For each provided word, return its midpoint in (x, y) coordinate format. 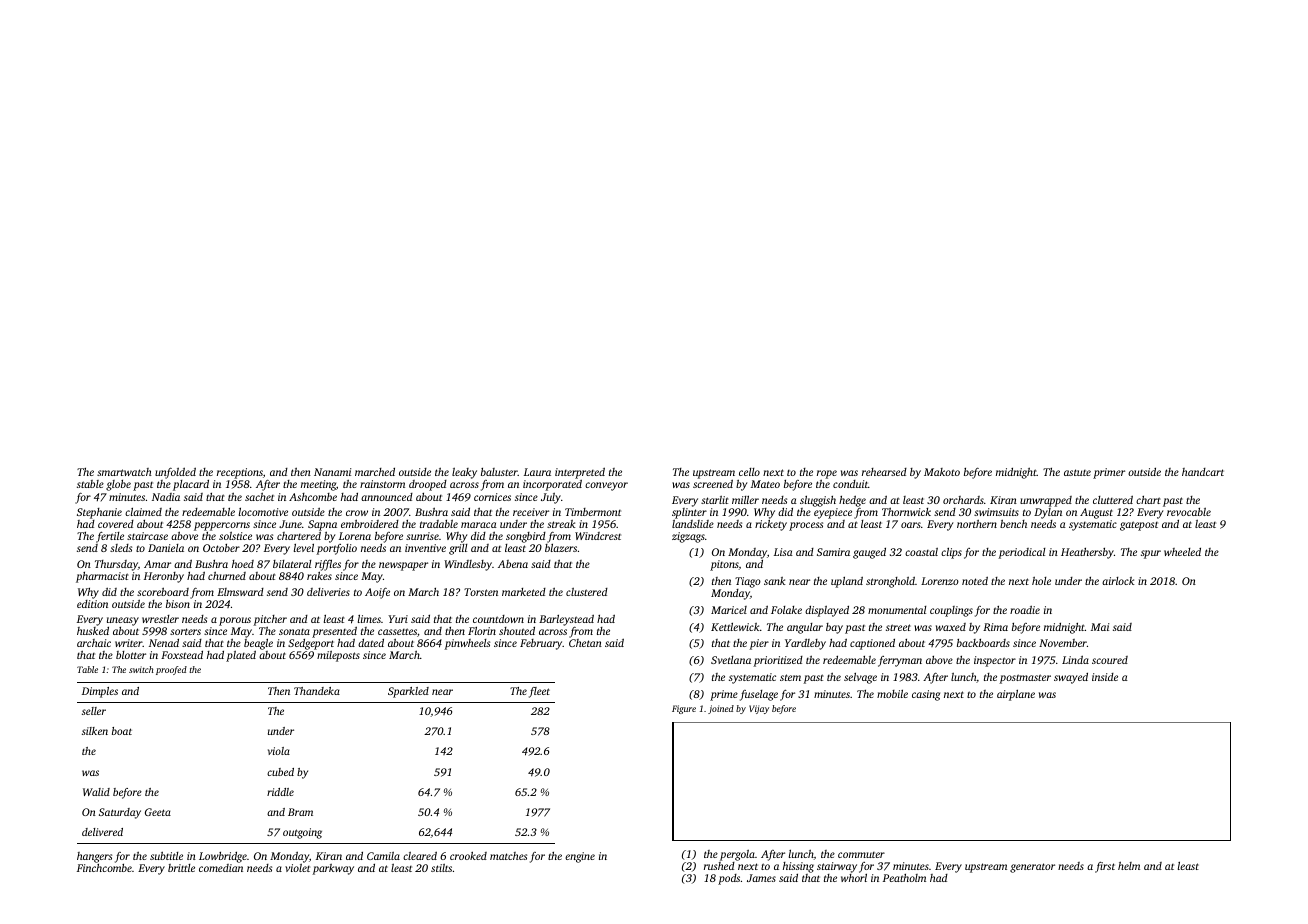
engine (580, 857)
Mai (1100, 627)
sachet (259, 497)
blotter (131, 655)
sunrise (422, 536)
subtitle (166, 855)
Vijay (759, 709)
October (221, 548)
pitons (724, 565)
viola (279, 751)
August (1096, 513)
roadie (1025, 609)
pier (759, 644)
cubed (280, 772)
